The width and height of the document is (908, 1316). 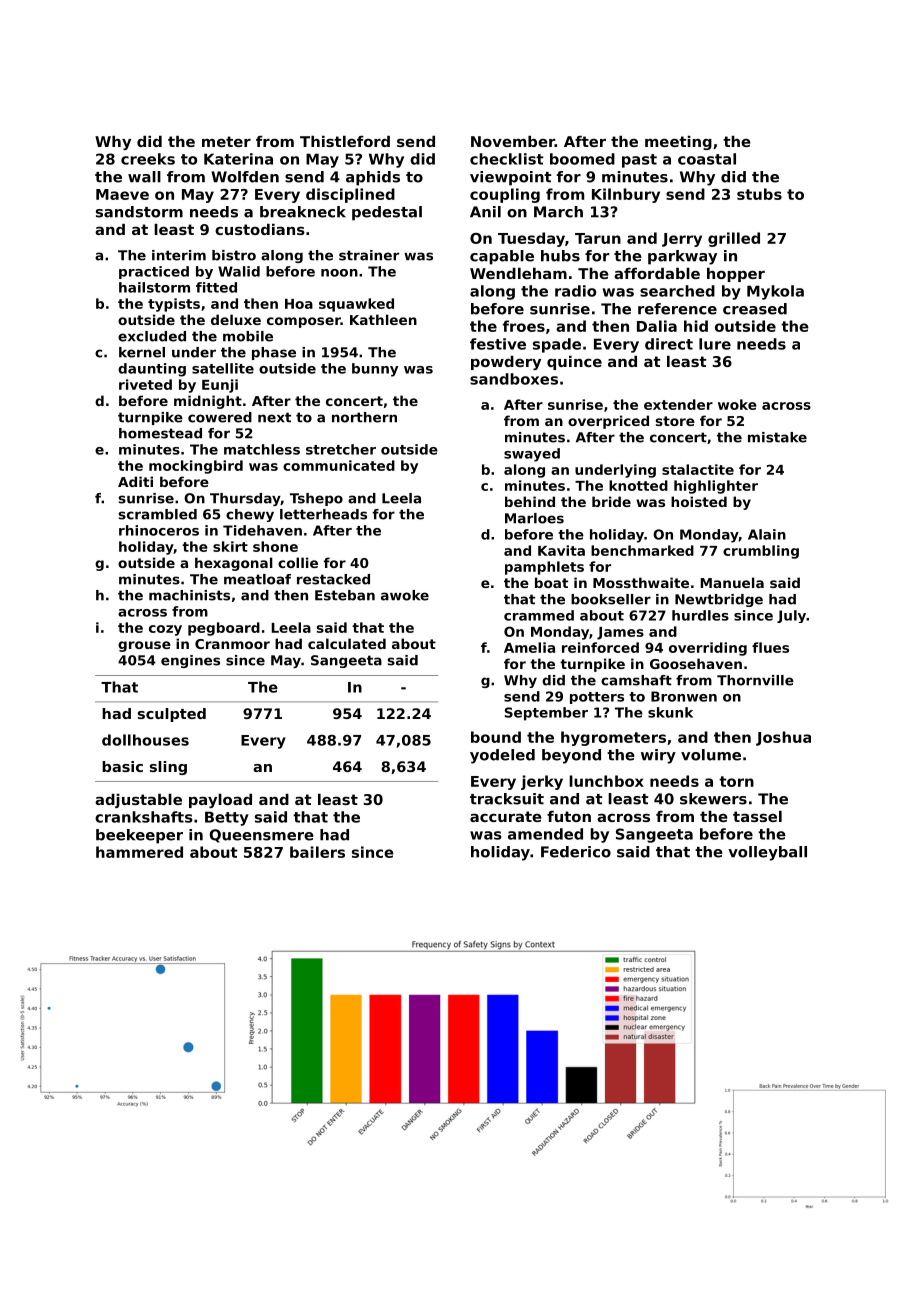 I want to click on yodeled, so click(x=502, y=756).
